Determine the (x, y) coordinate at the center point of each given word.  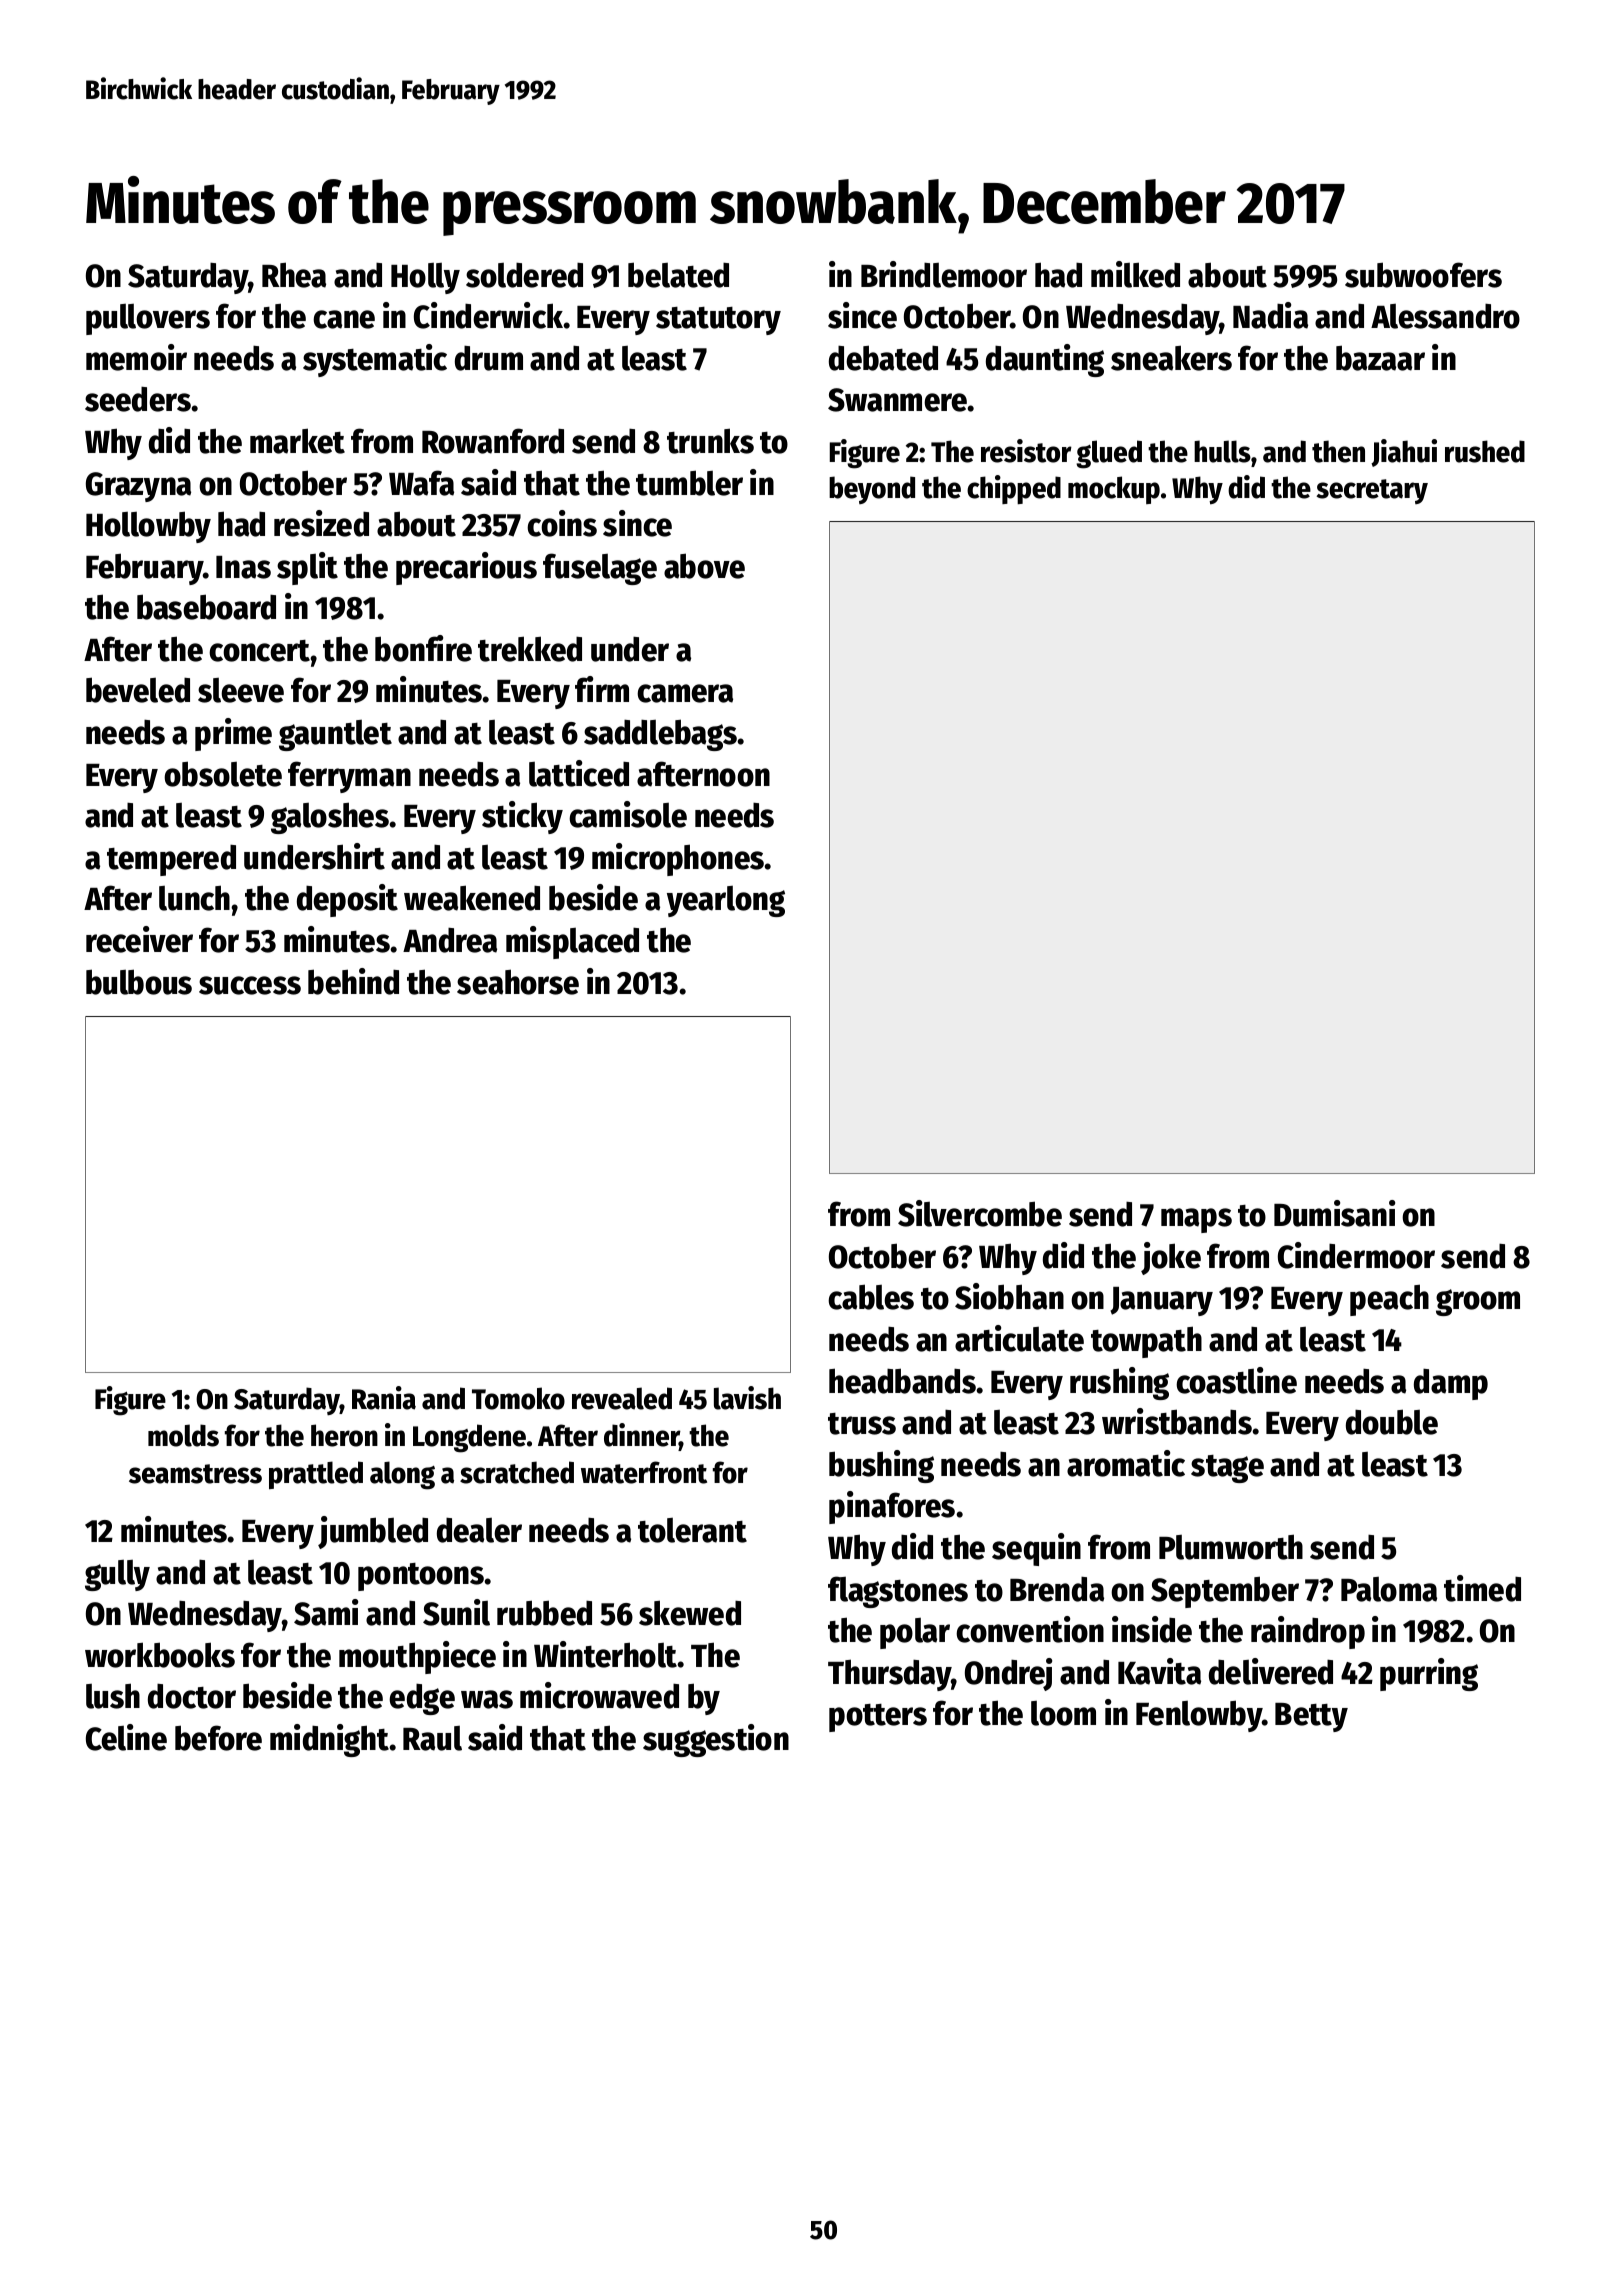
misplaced (572, 942)
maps (1196, 1220)
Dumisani (1334, 1213)
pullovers (148, 319)
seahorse (518, 982)
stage (1227, 1469)
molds (183, 1435)
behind (353, 981)
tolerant (692, 1530)
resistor (1026, 451)
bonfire (423, 648)
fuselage (600, 569)
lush (113, 1696)
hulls (1222, 451)
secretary (1372, 491)
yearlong (726, 901)
